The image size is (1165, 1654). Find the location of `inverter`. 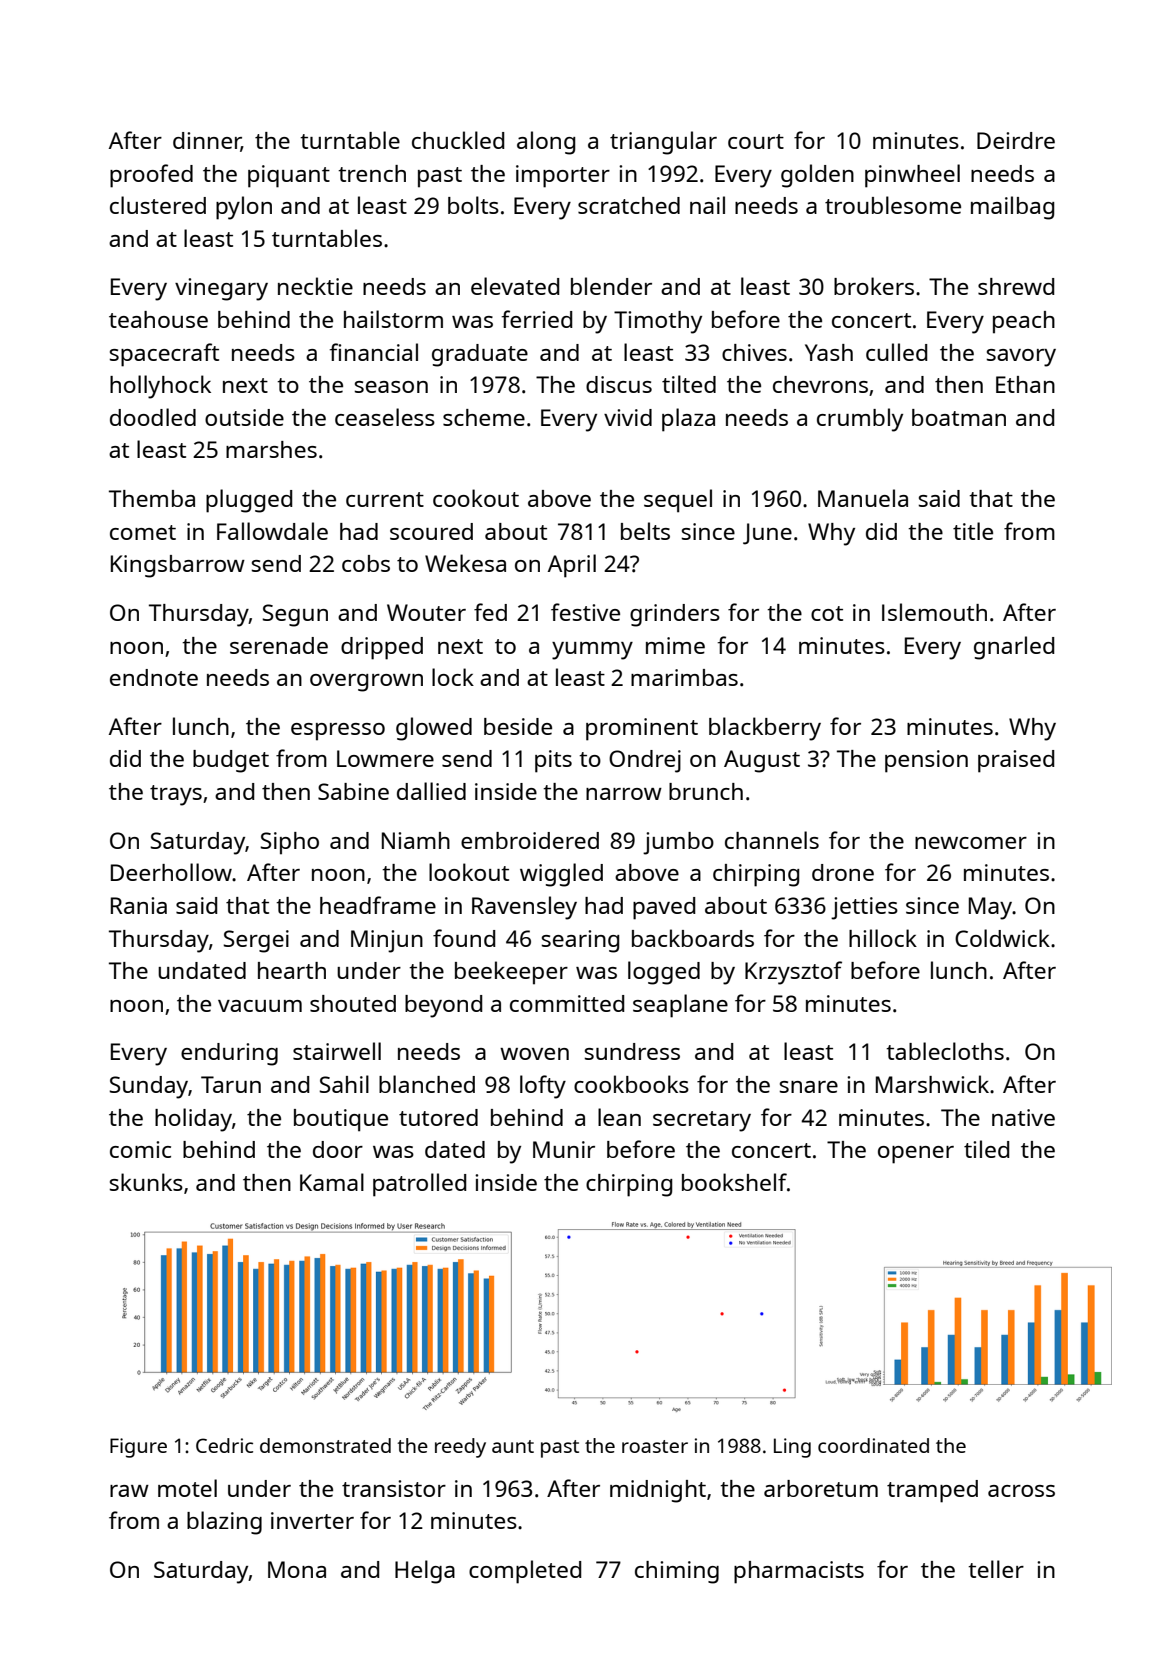

inverter is located at coordinates (312, 1520).
